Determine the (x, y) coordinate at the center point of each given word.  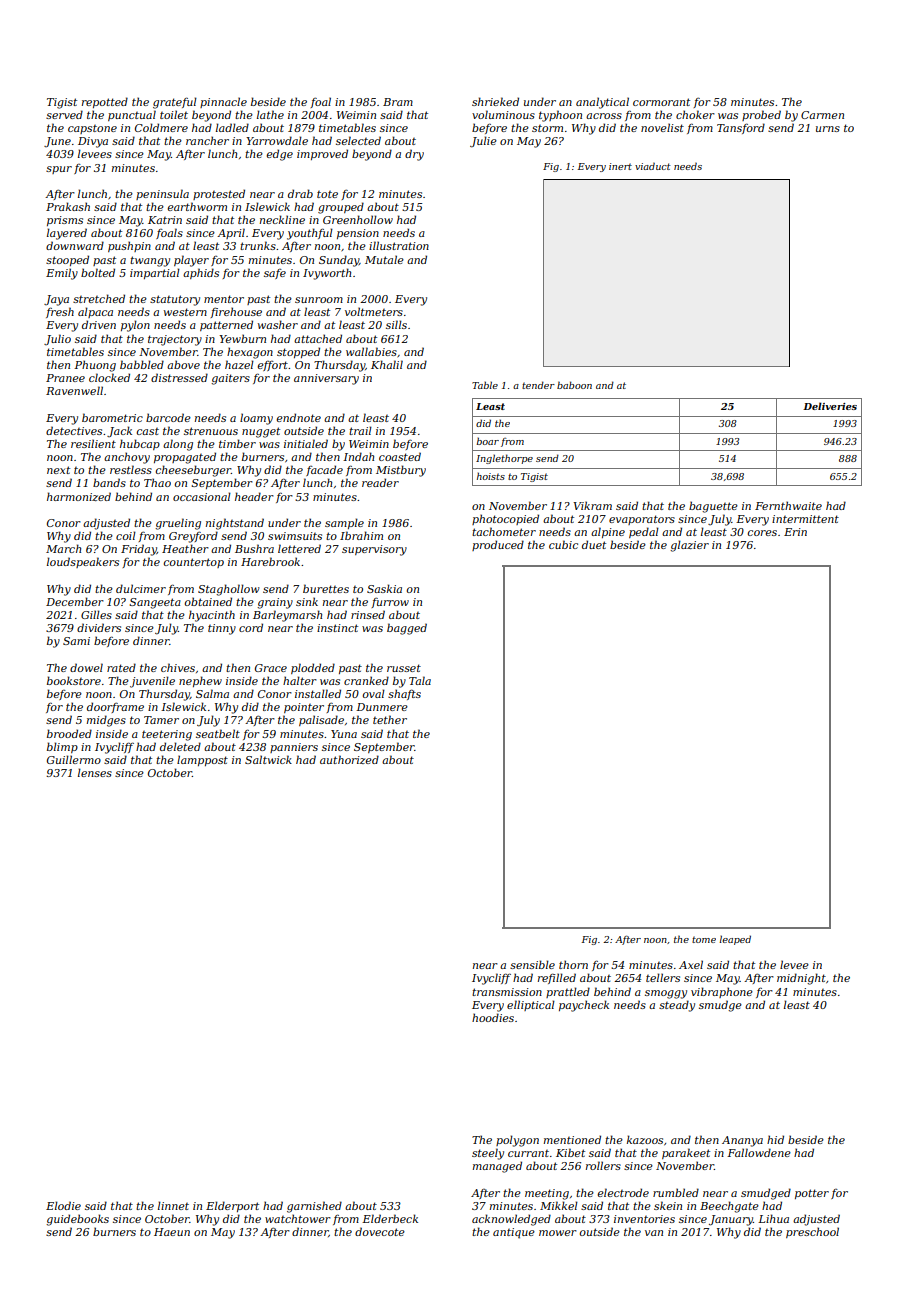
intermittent (805, 519)
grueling (178, 524)
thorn (573, 964)
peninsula (162, 194)
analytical (602, 103)
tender (538, 385)
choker (695, 114)
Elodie (63, 1205)
